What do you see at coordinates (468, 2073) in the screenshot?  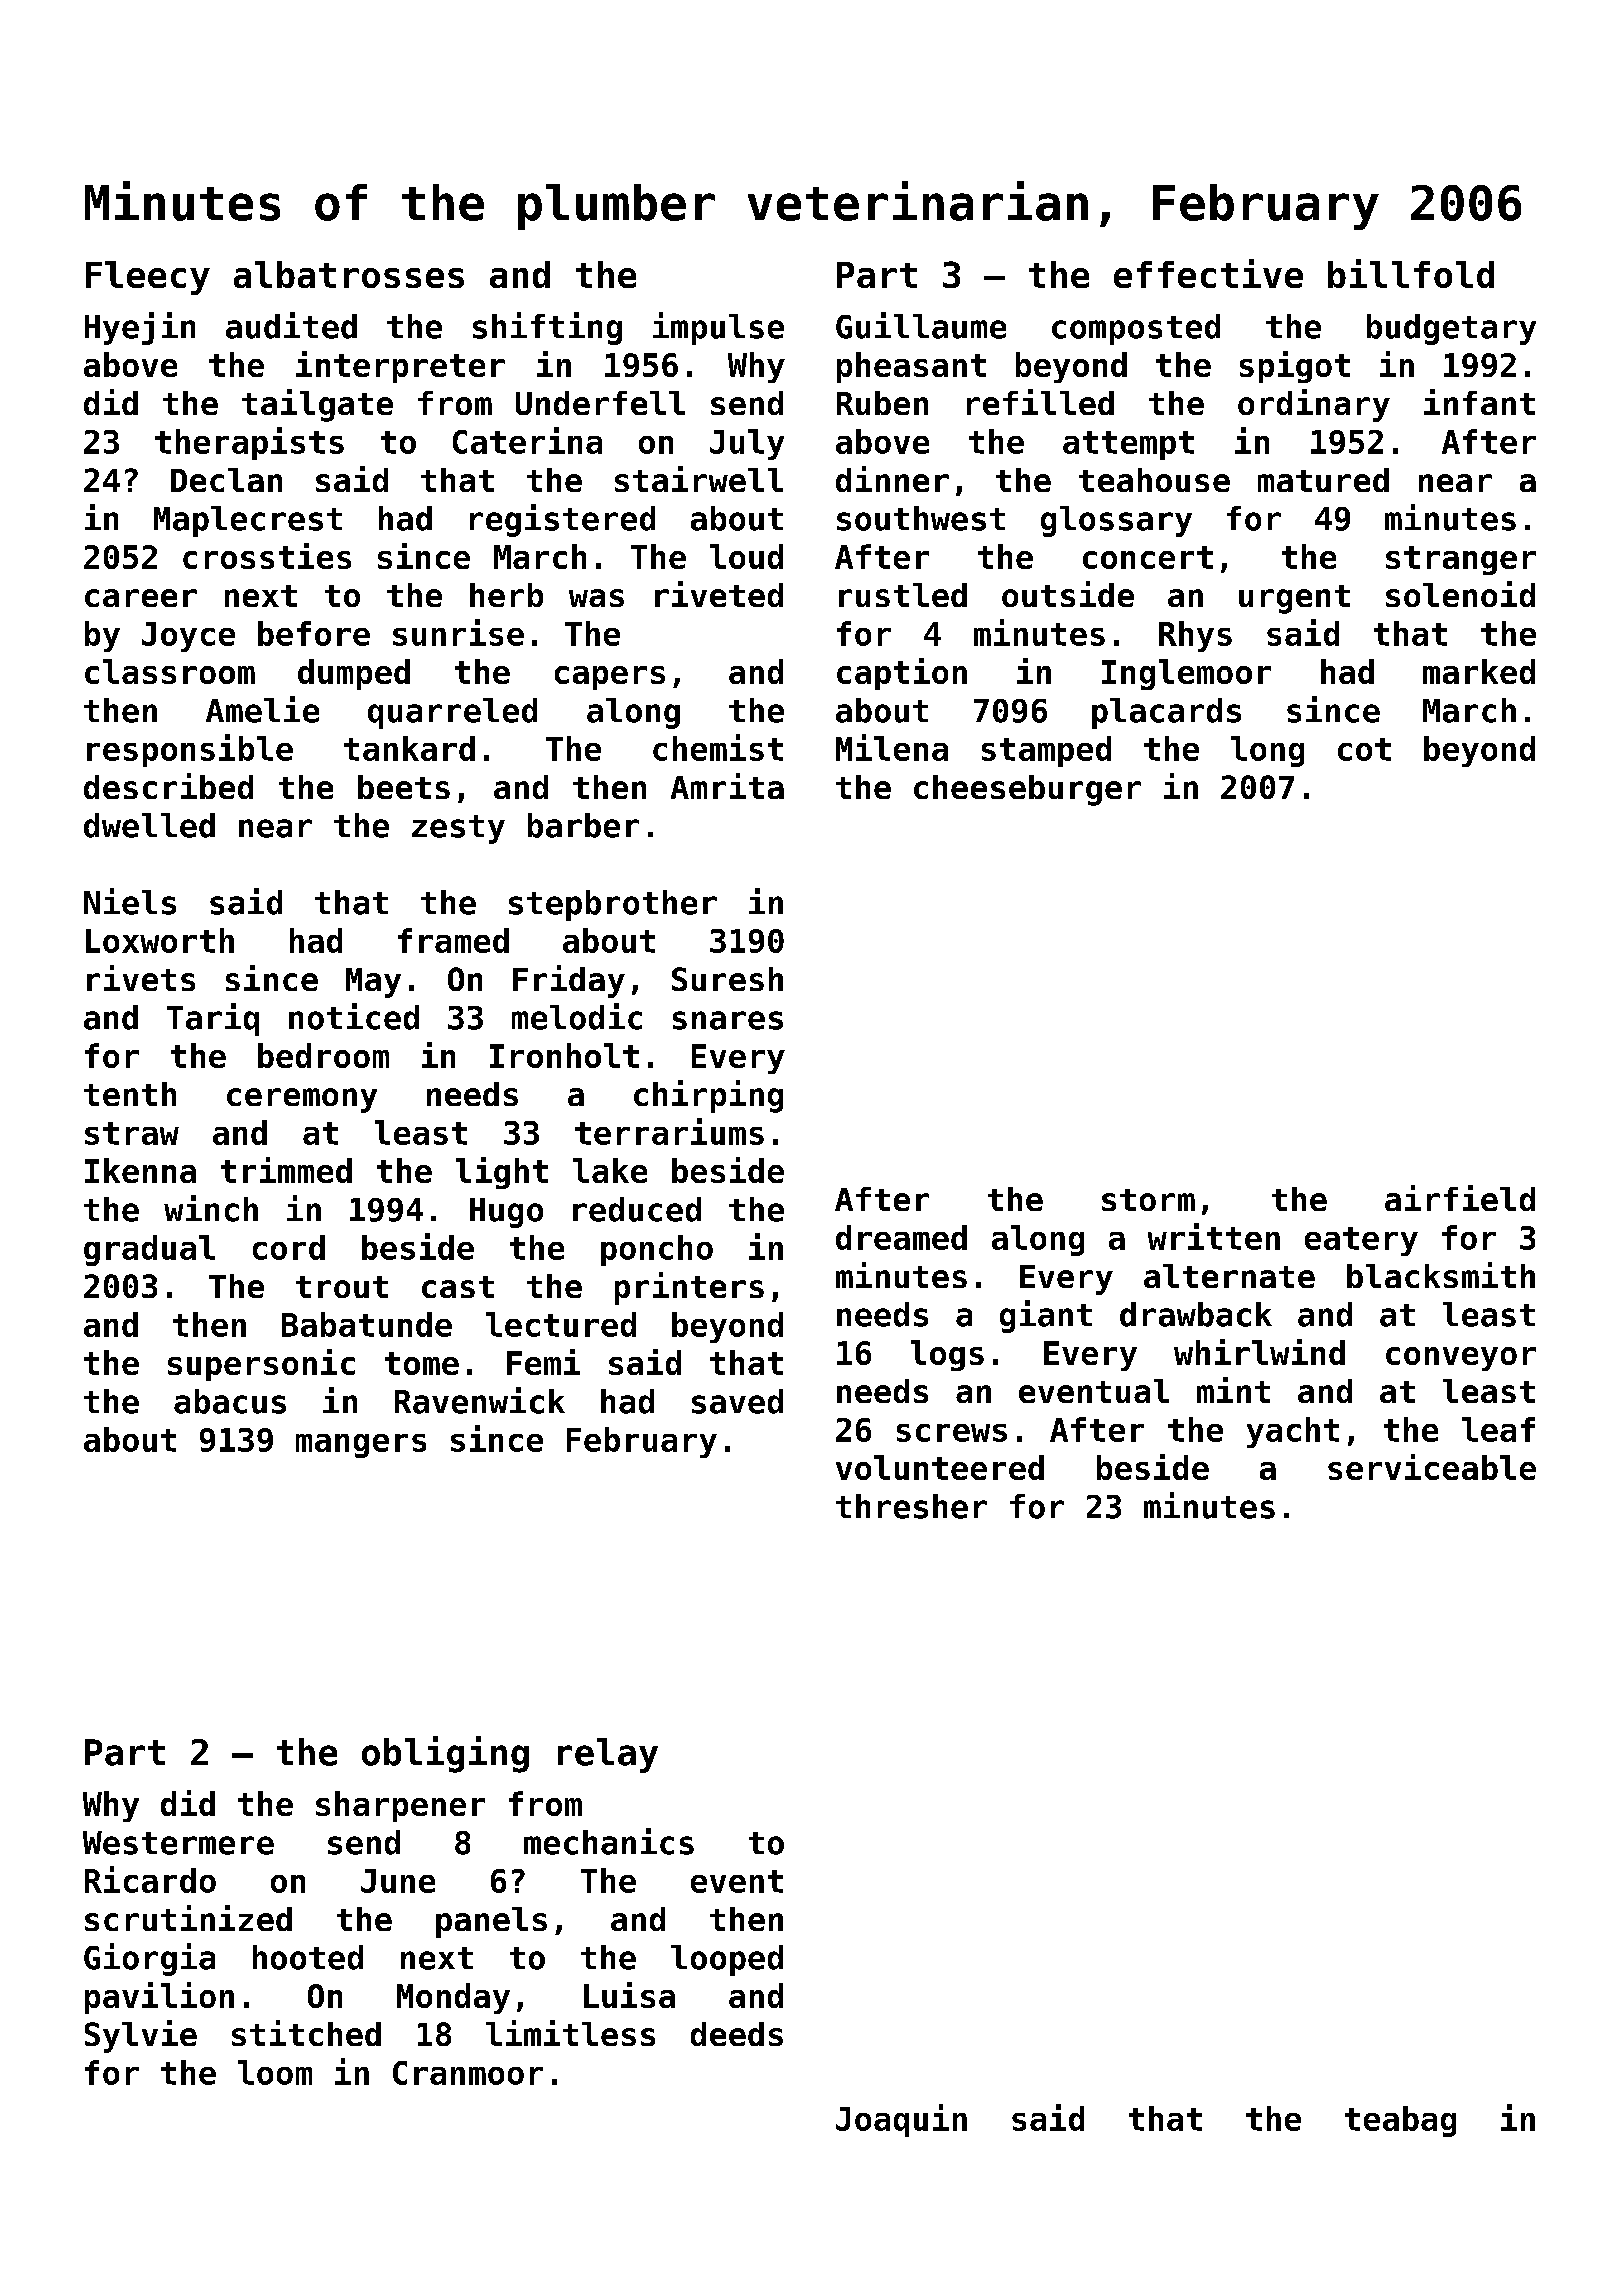 I see `Cranmoor` at bounding box center [468, 2073].
